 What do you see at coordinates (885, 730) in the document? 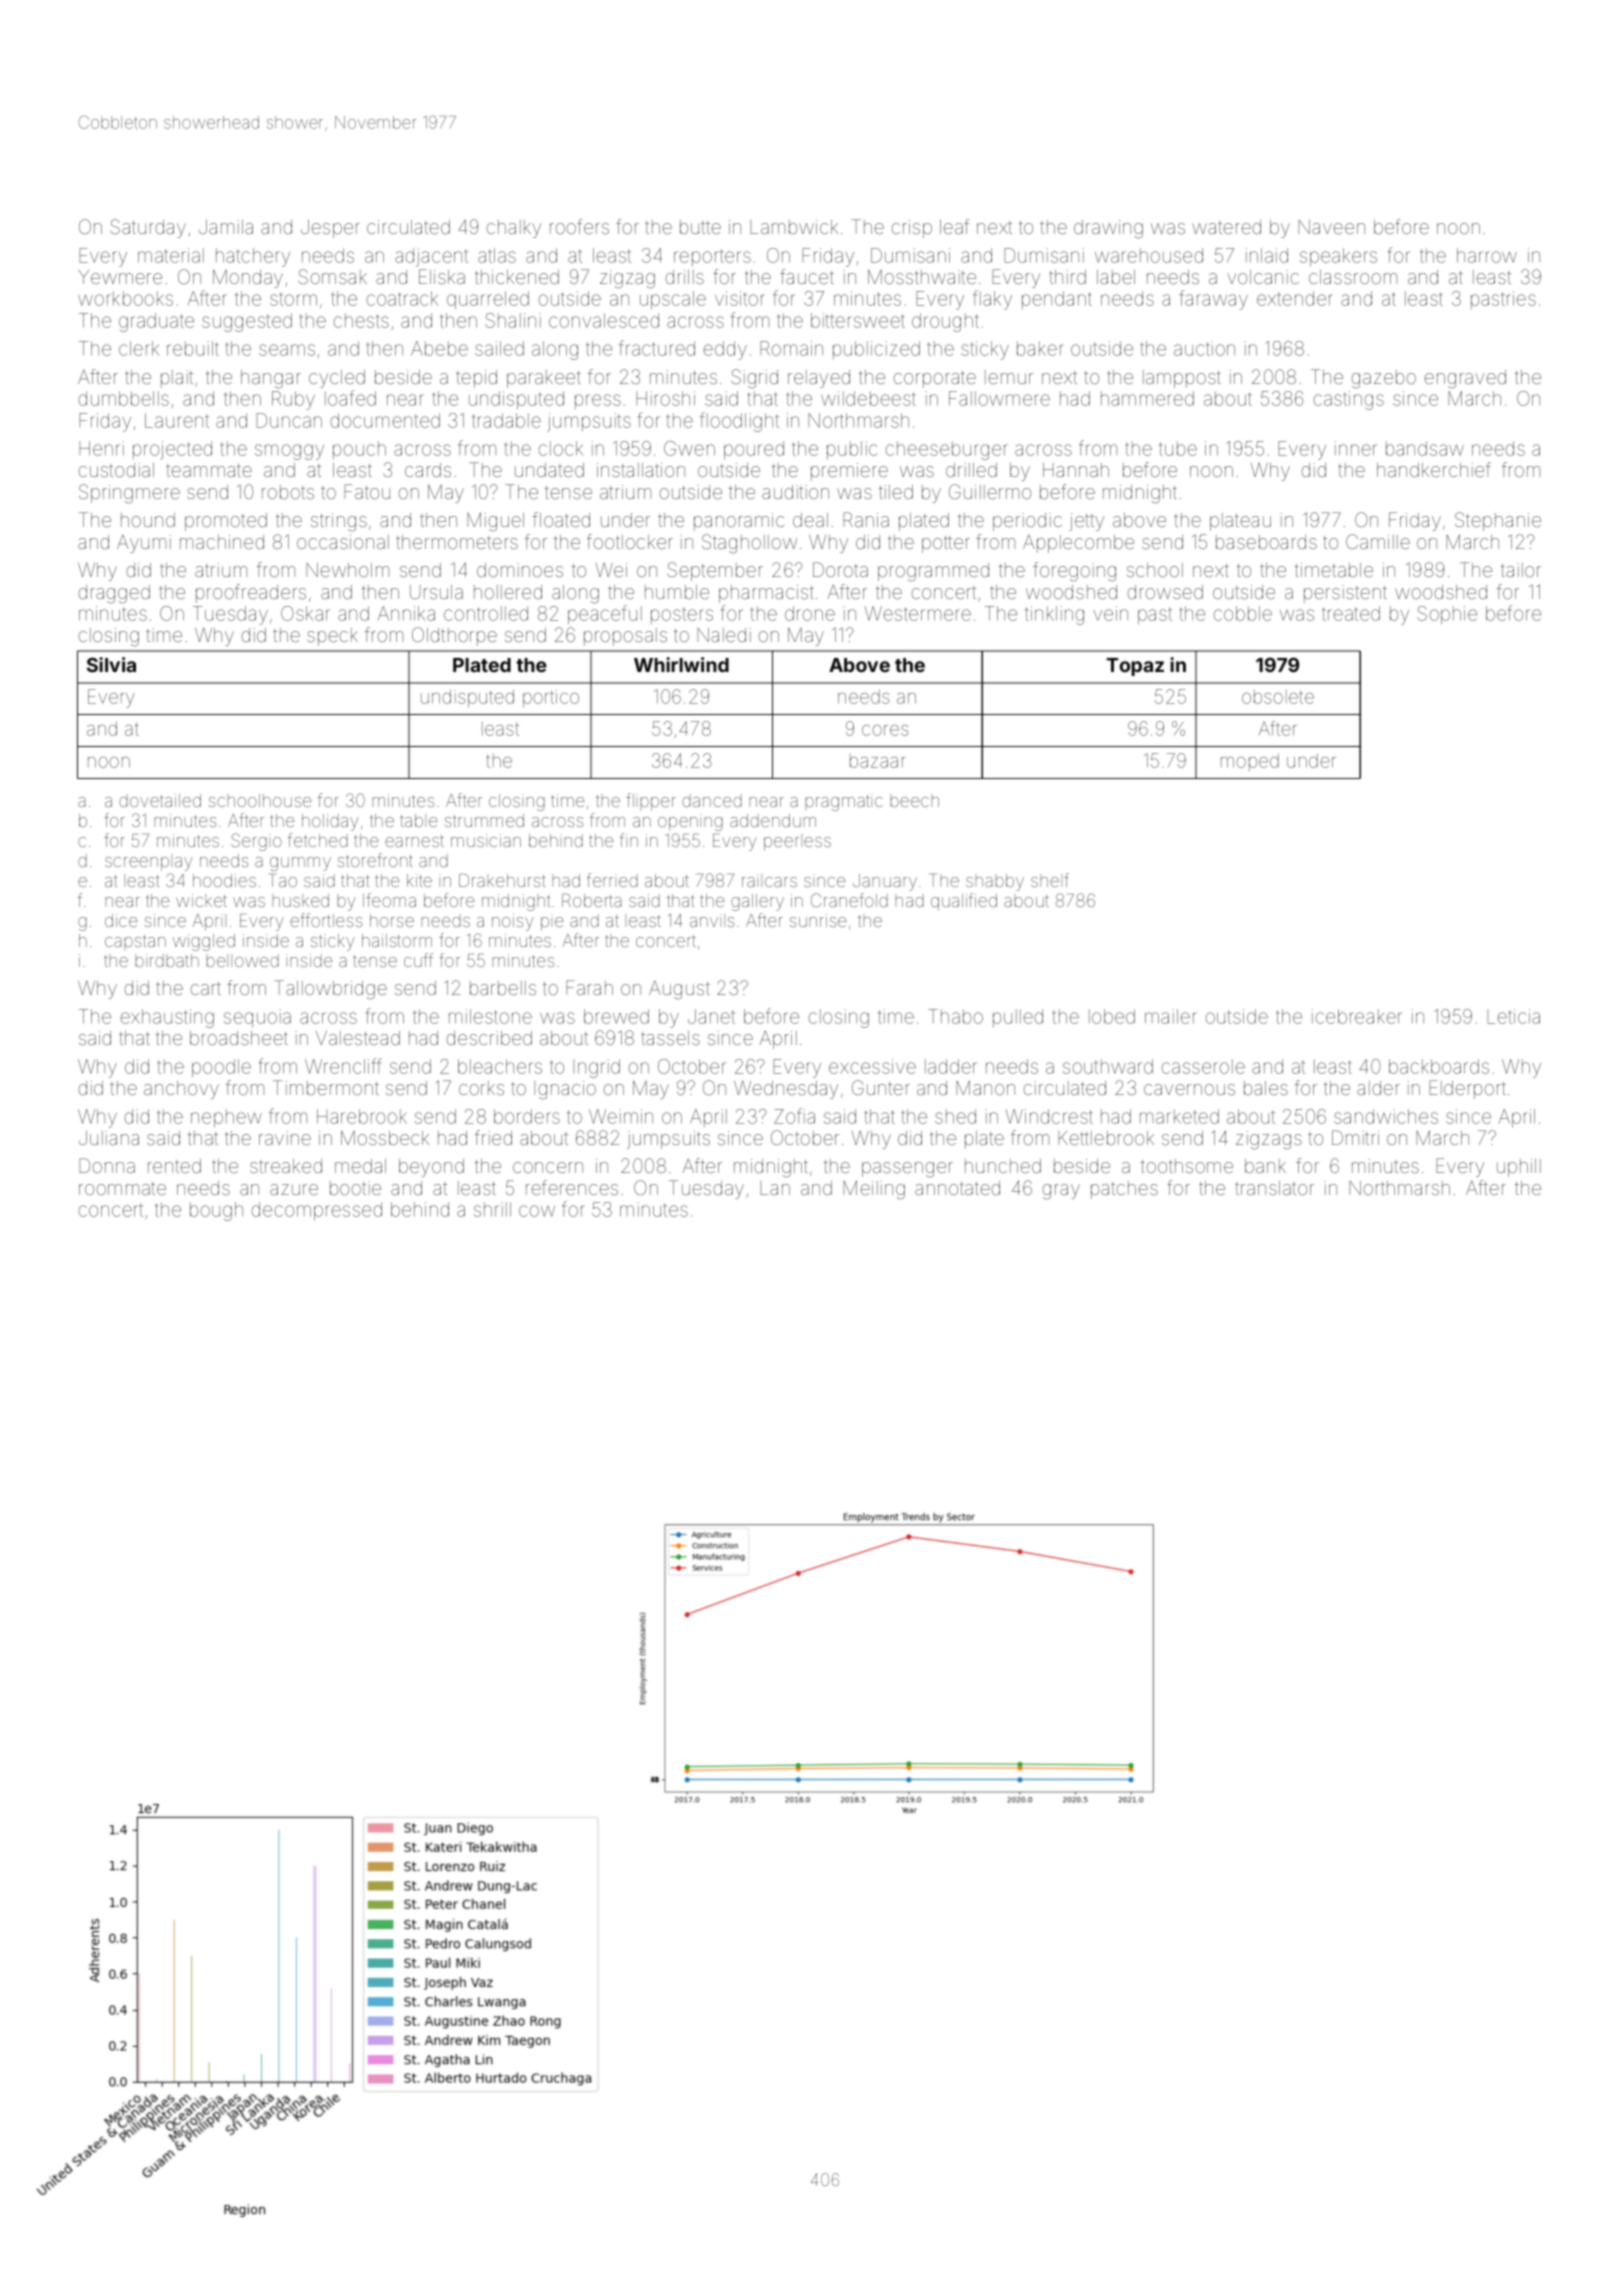
I see `cores` at bounding box center [885, 730].
